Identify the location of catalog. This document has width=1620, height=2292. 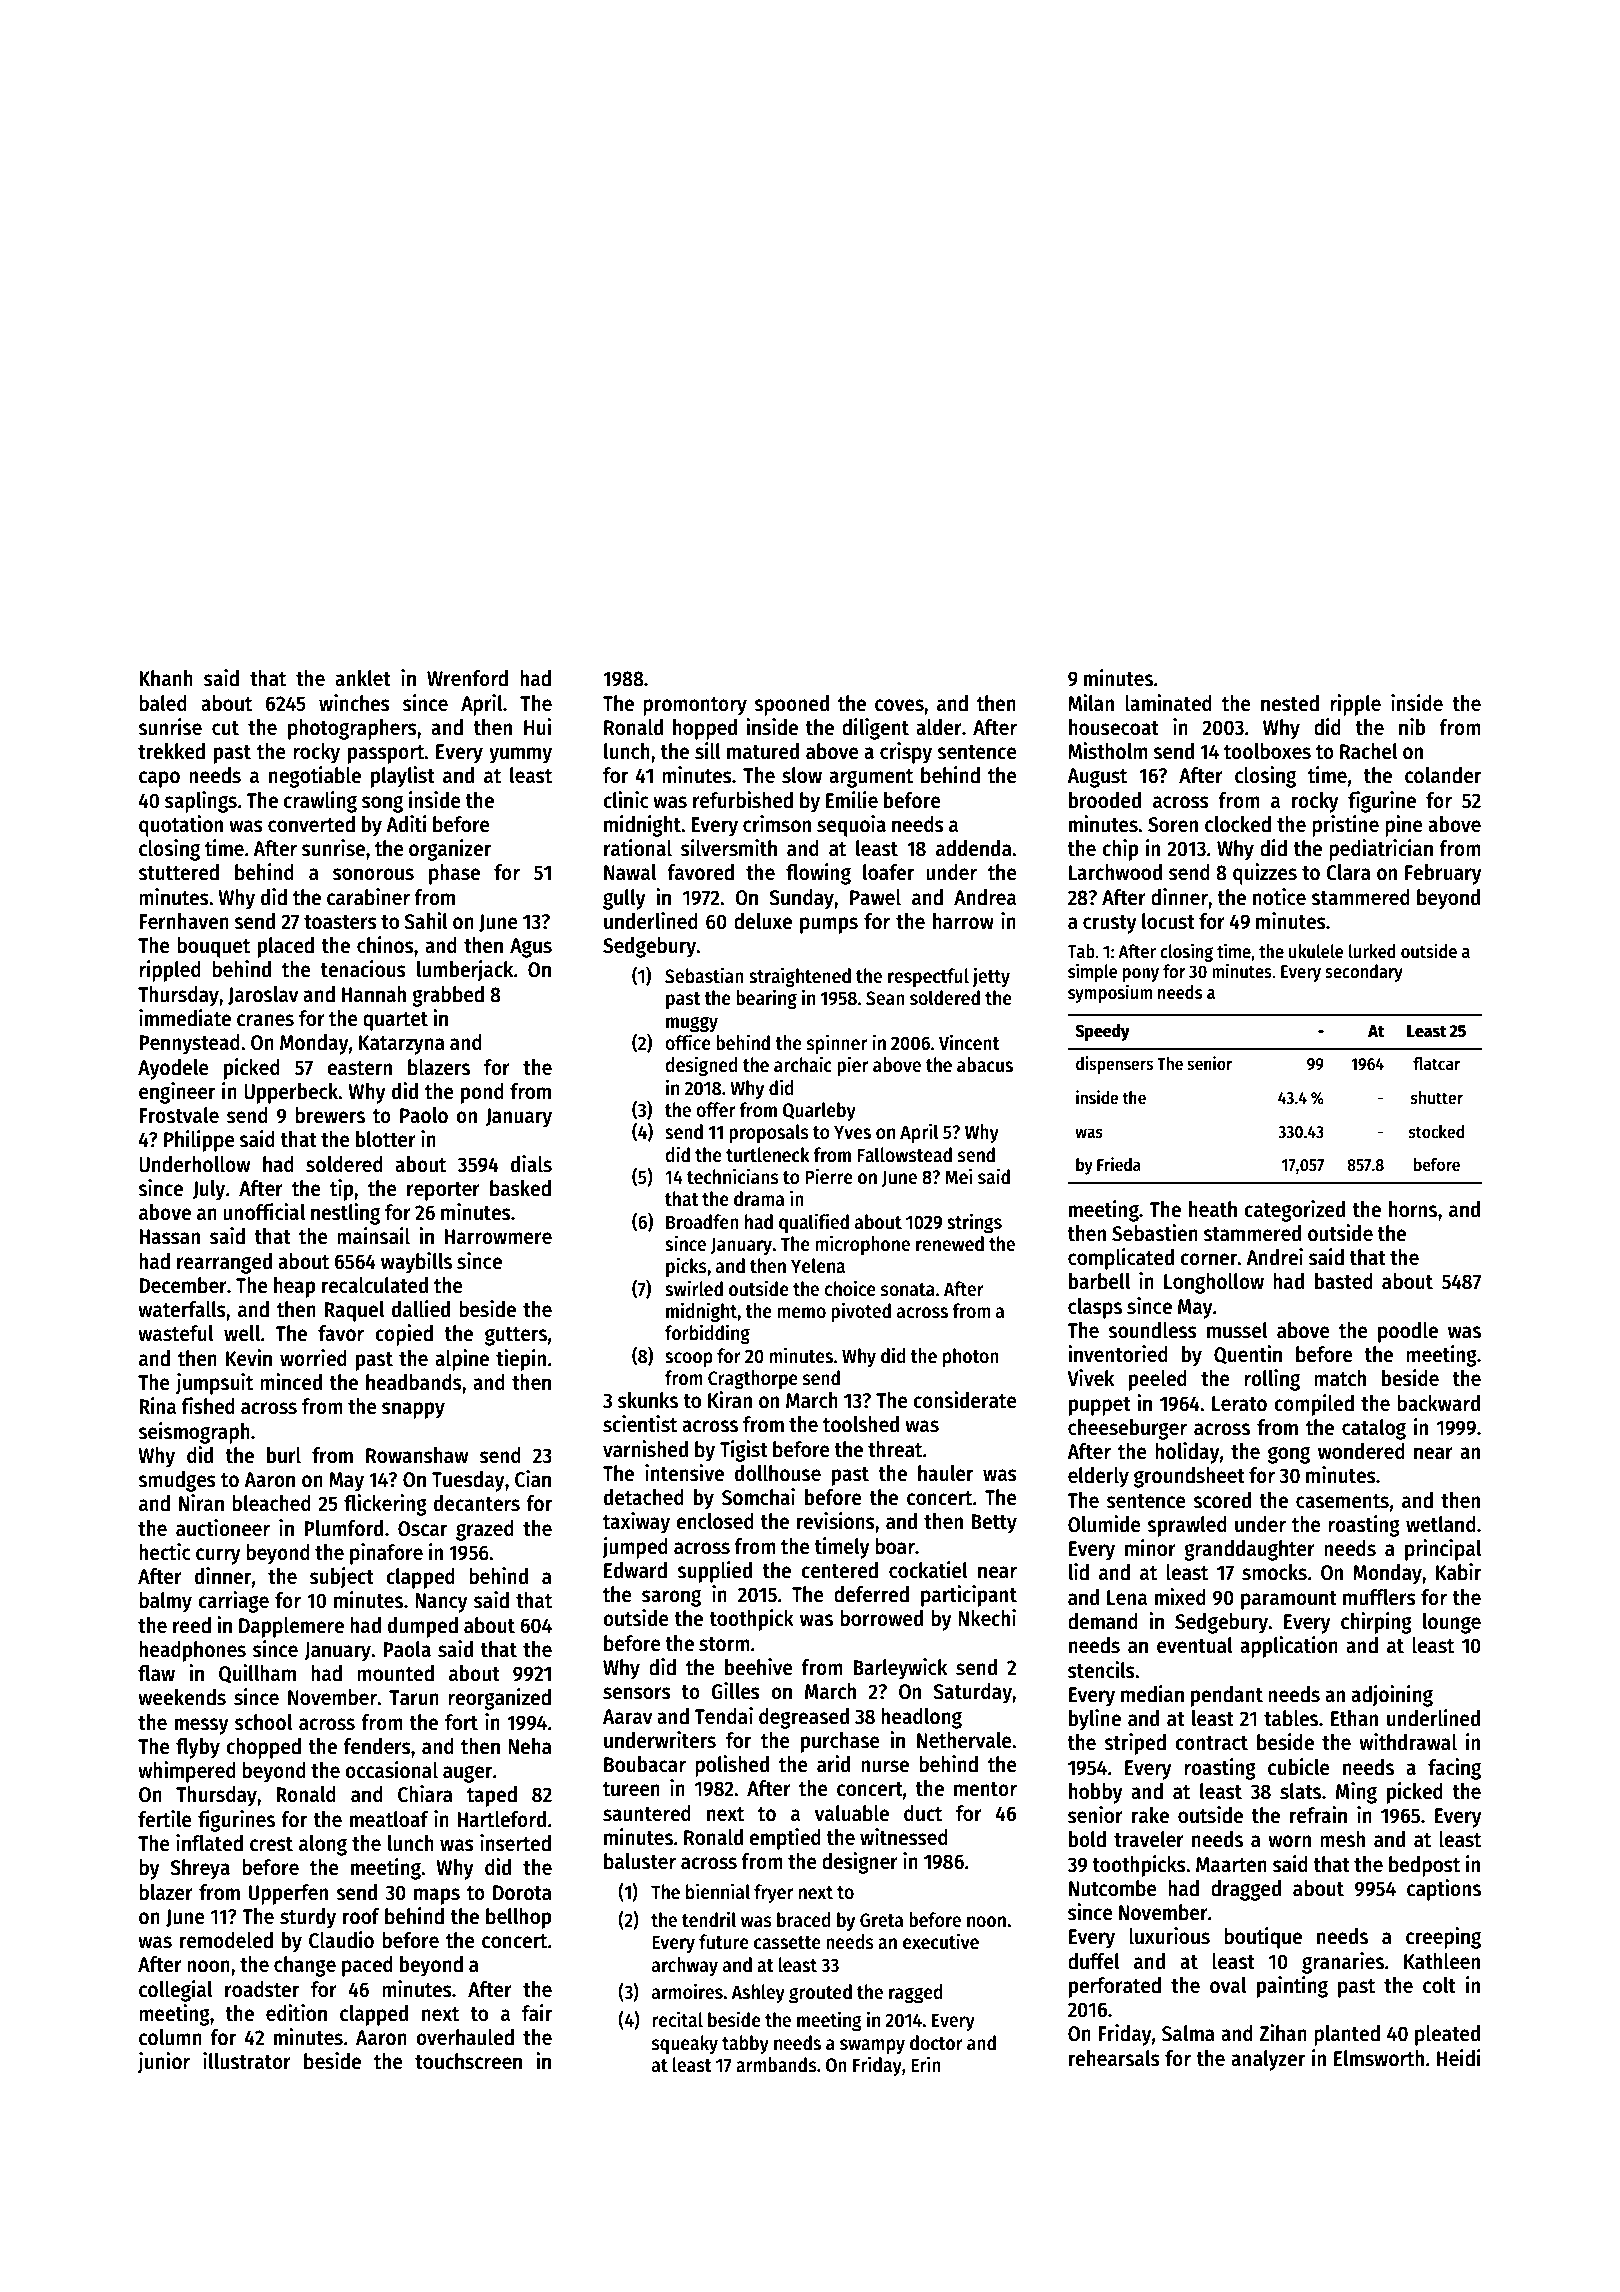
(1374, 1429).
